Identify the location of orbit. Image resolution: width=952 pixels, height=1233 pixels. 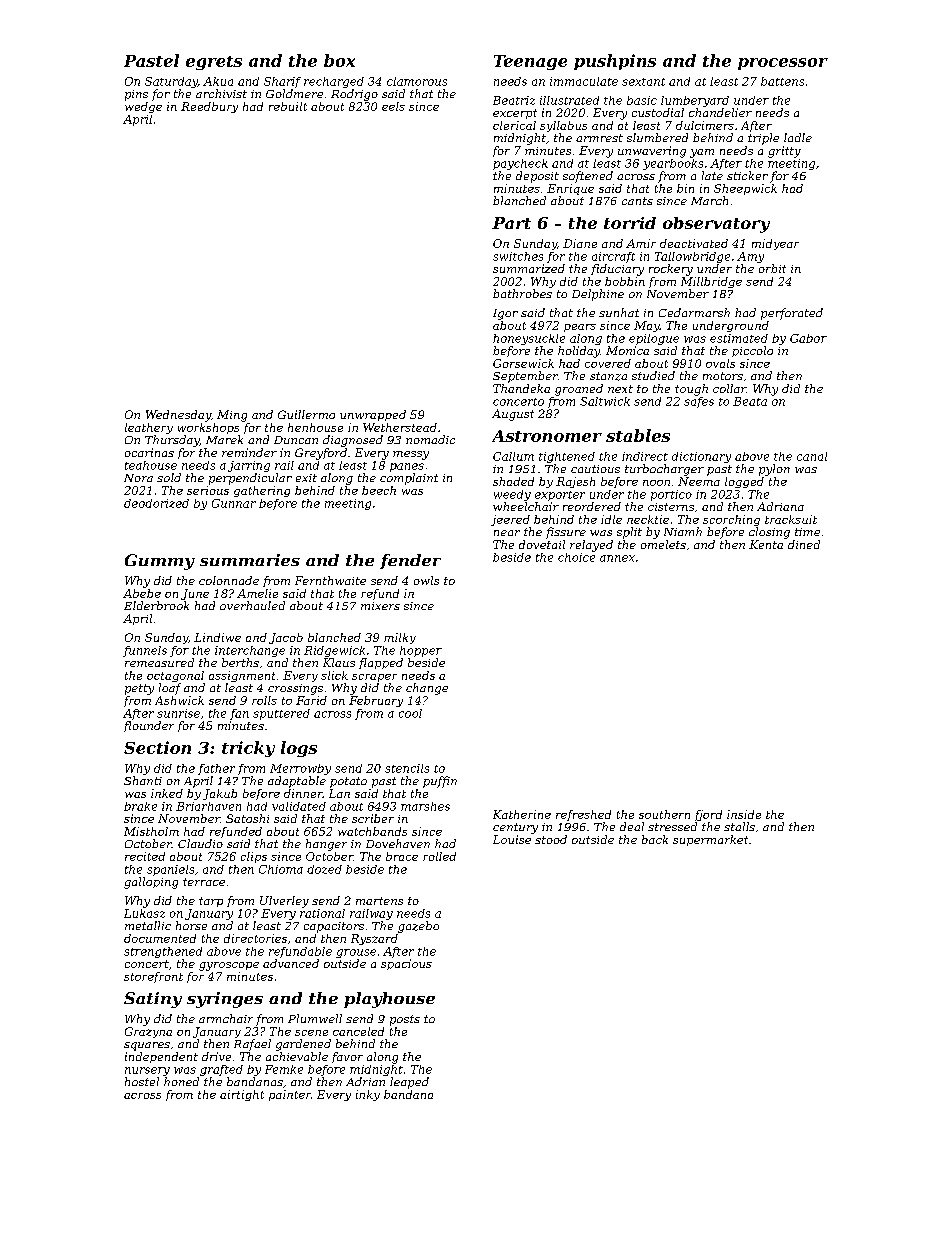
(772, 268).
